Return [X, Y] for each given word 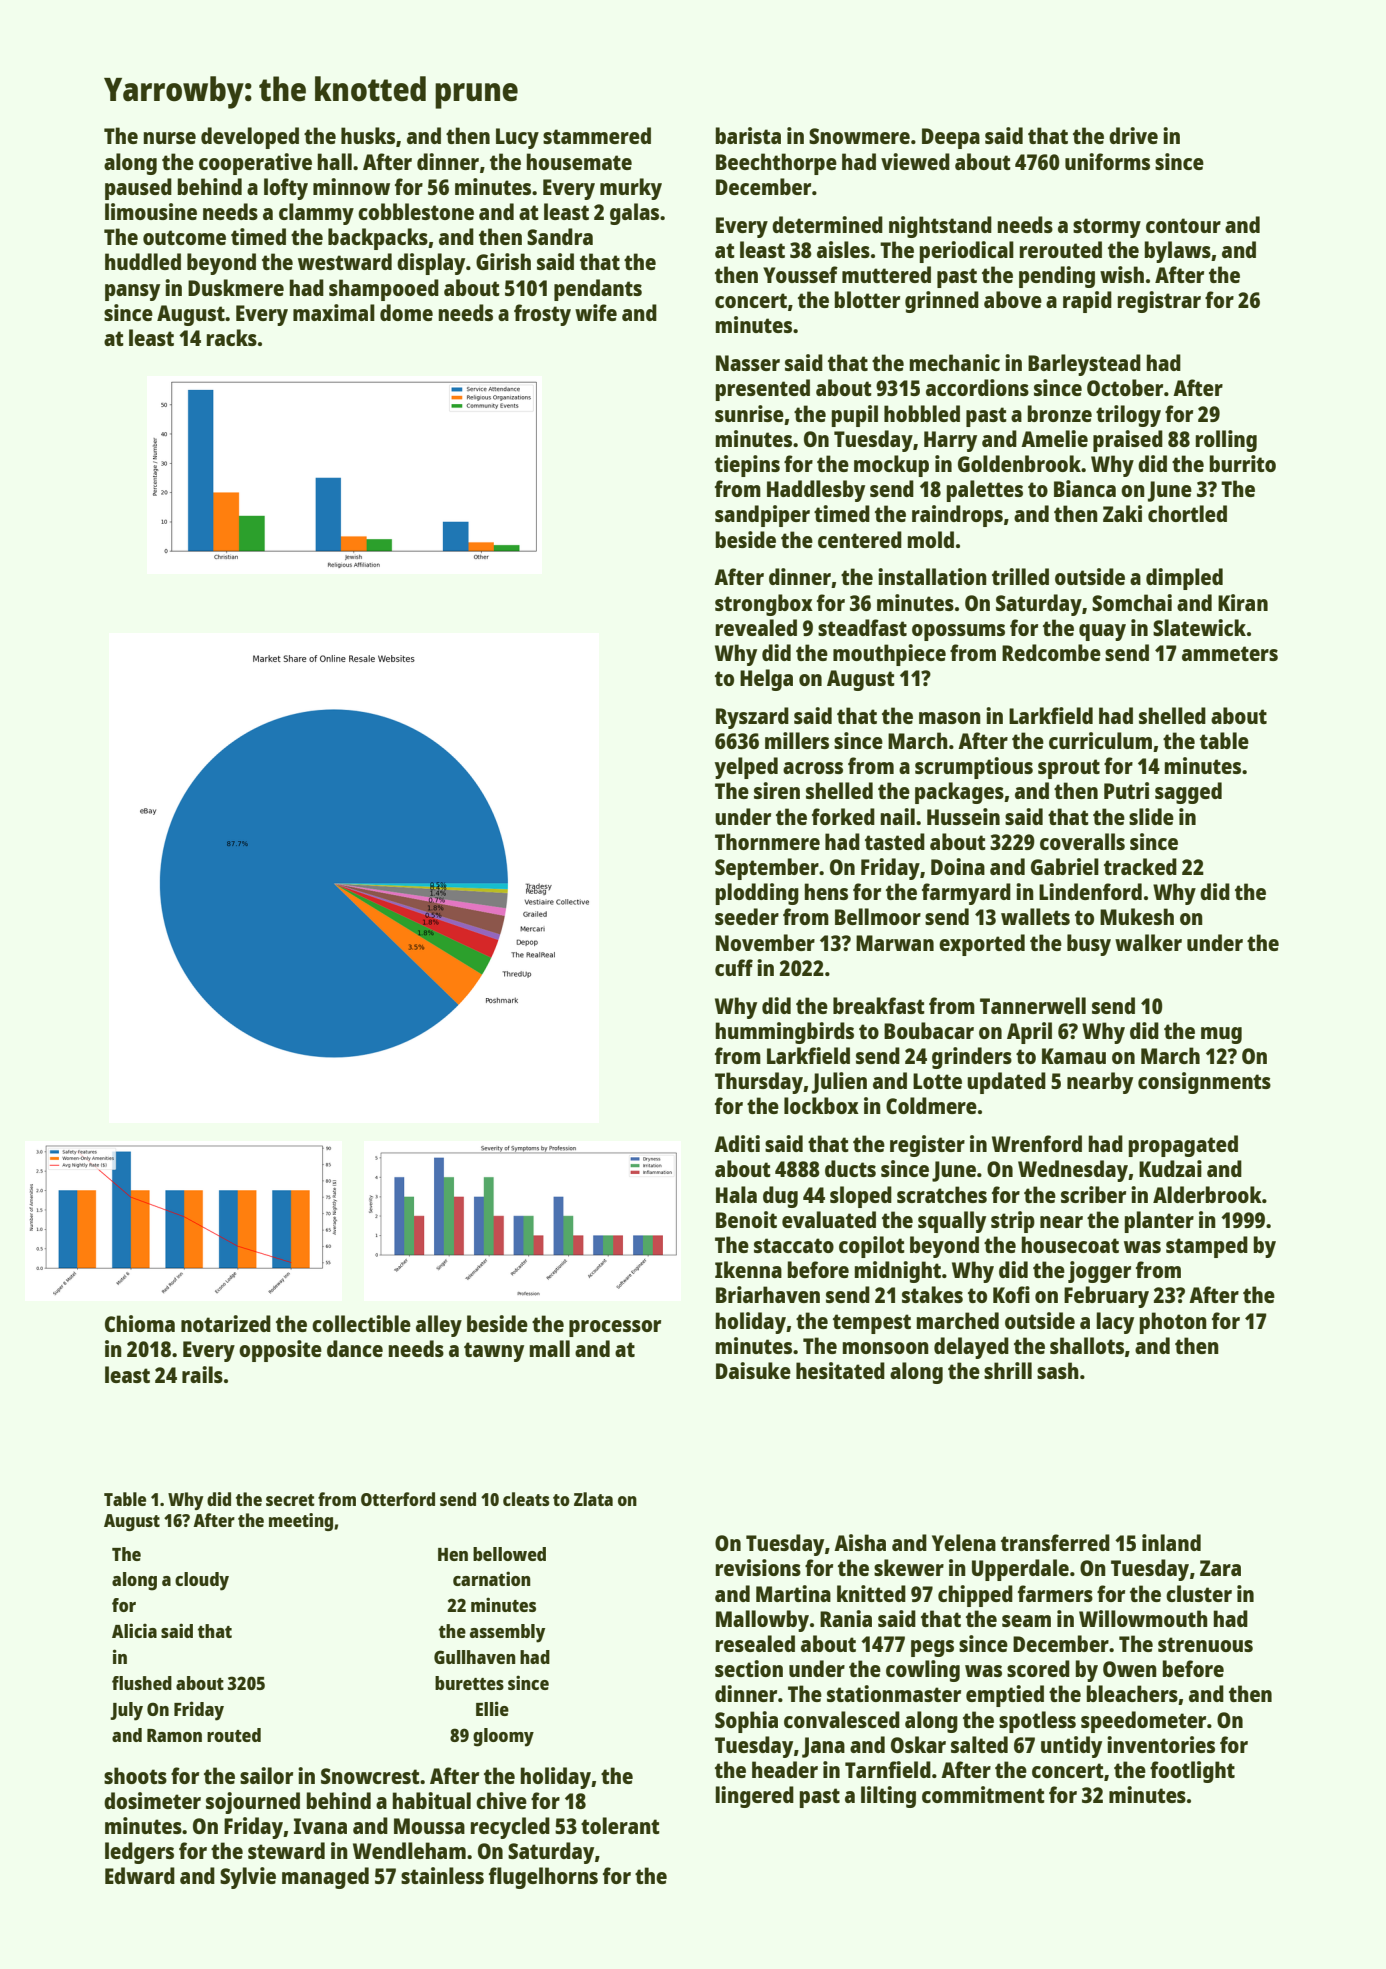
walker [1148, 942]
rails [202, 1374]
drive [1133, 135]
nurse [170, 138]
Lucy [517, 138]
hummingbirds [785, 1033]
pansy [132, 292]
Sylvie [248, 1878]
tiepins [747, 466]
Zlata [593, 1499]
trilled [1020, 576]
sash [1058, 1370]
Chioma [140, 1323]
